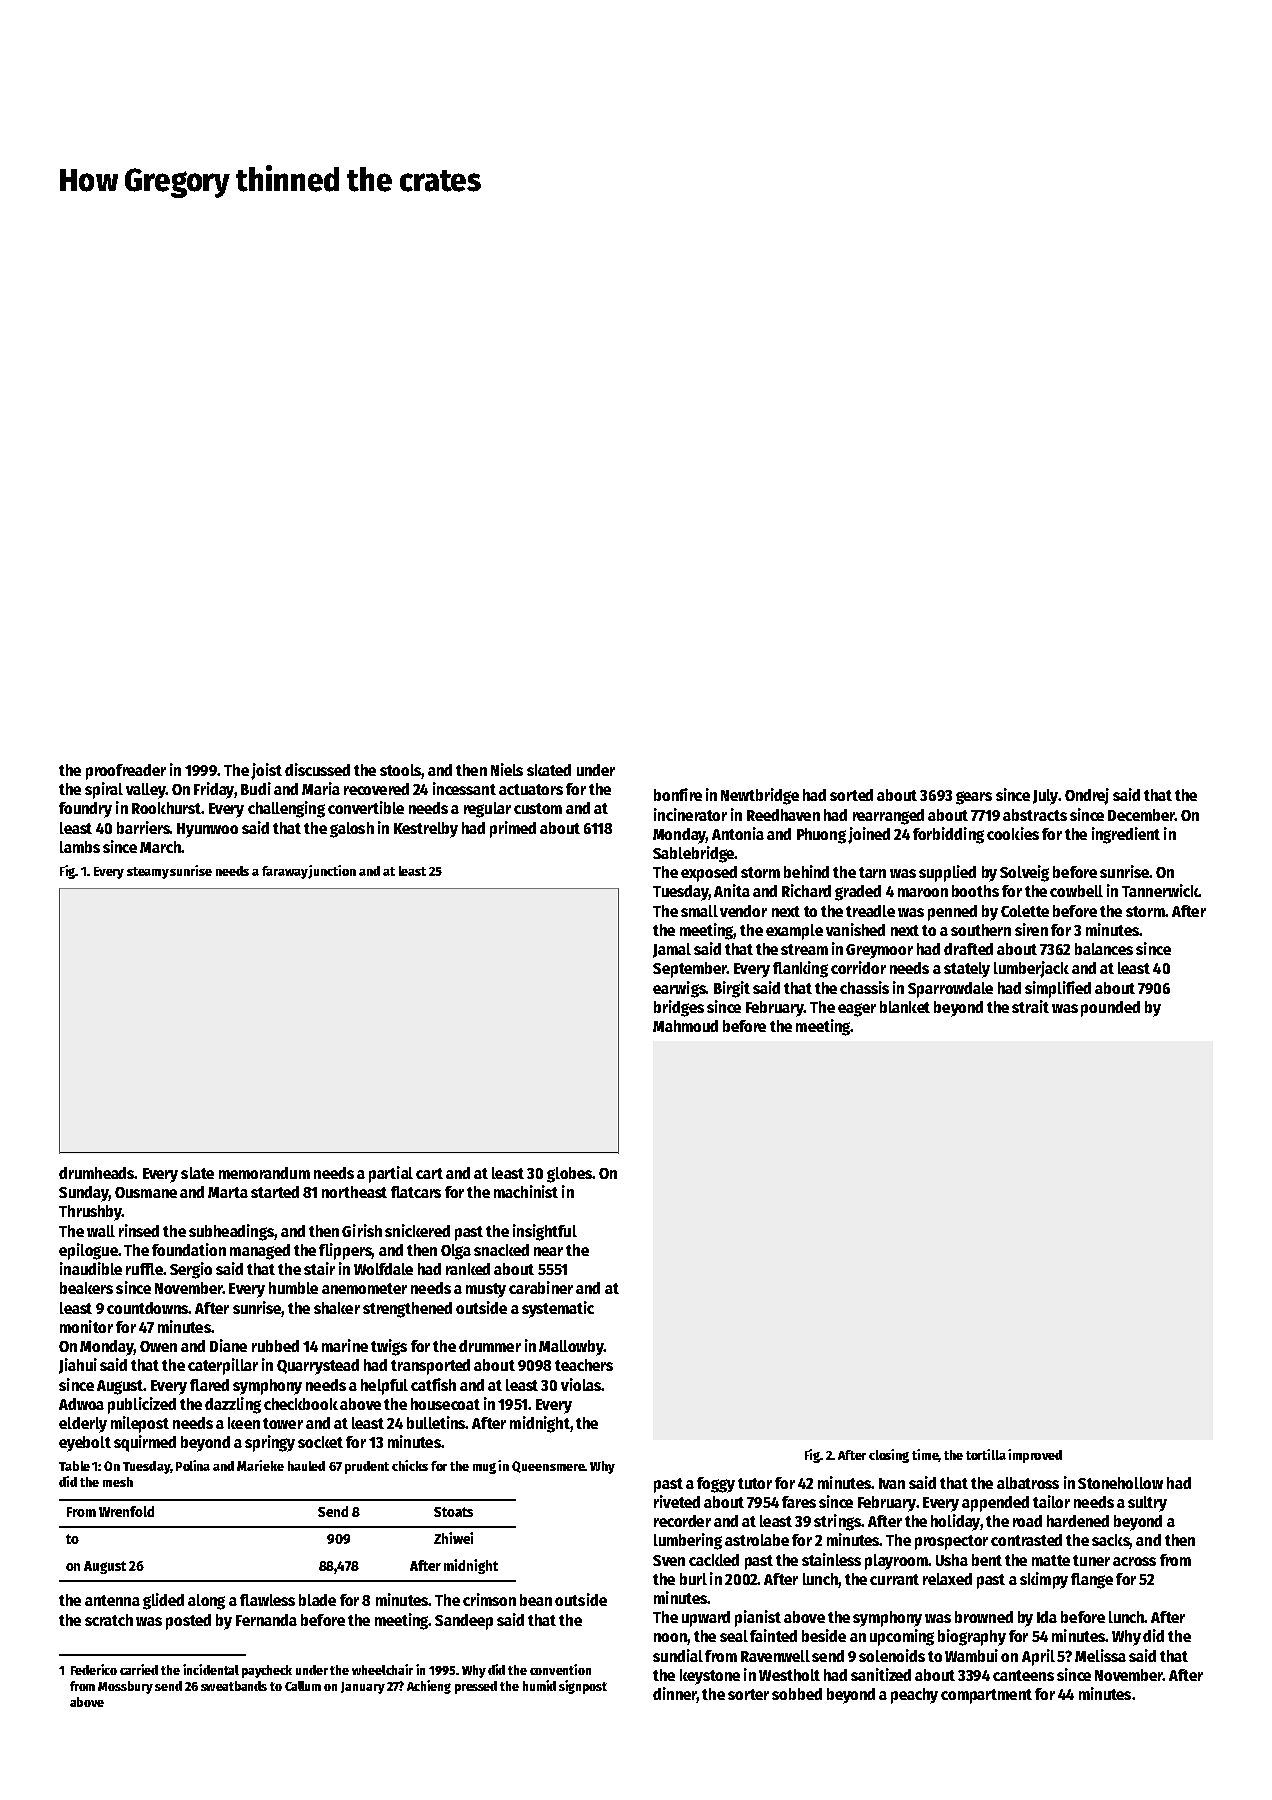 The height and width of the page is (1800, 1272). Describe the element at coordinates (97, 1173) in the page. I see `drumheads` at that location.
